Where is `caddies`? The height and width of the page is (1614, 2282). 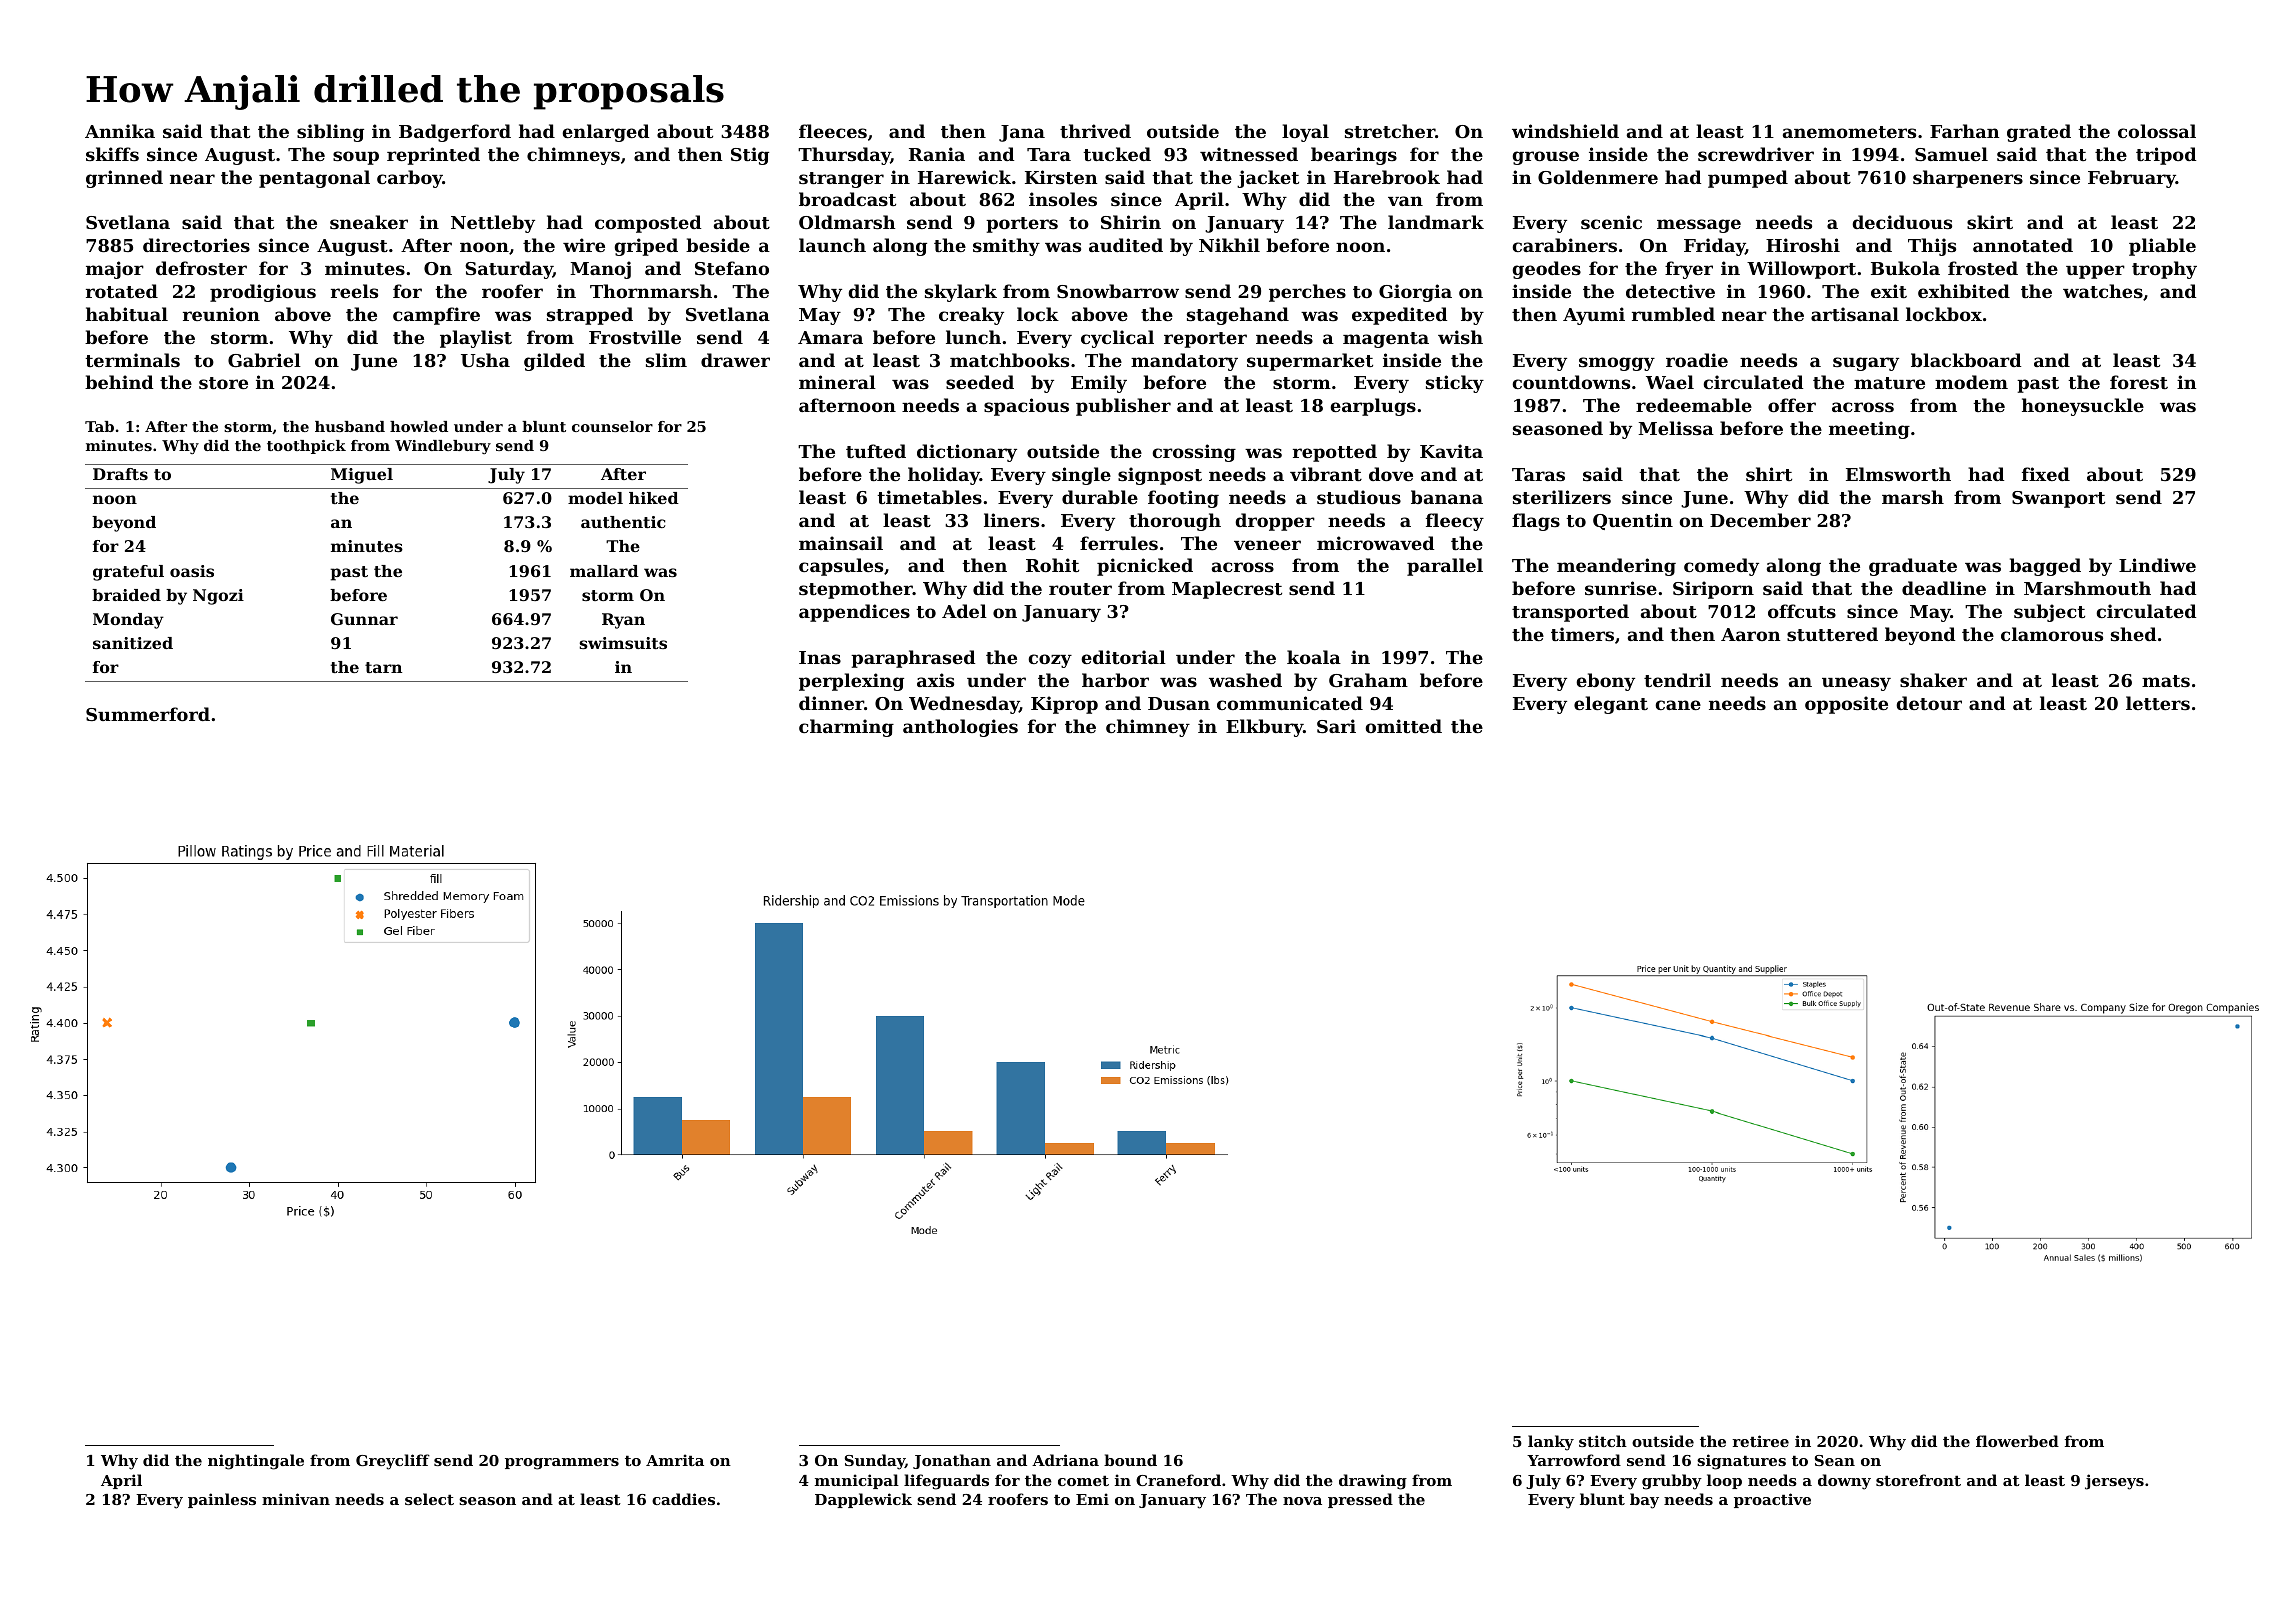
caddies is located at coordinates (683, 1499).
